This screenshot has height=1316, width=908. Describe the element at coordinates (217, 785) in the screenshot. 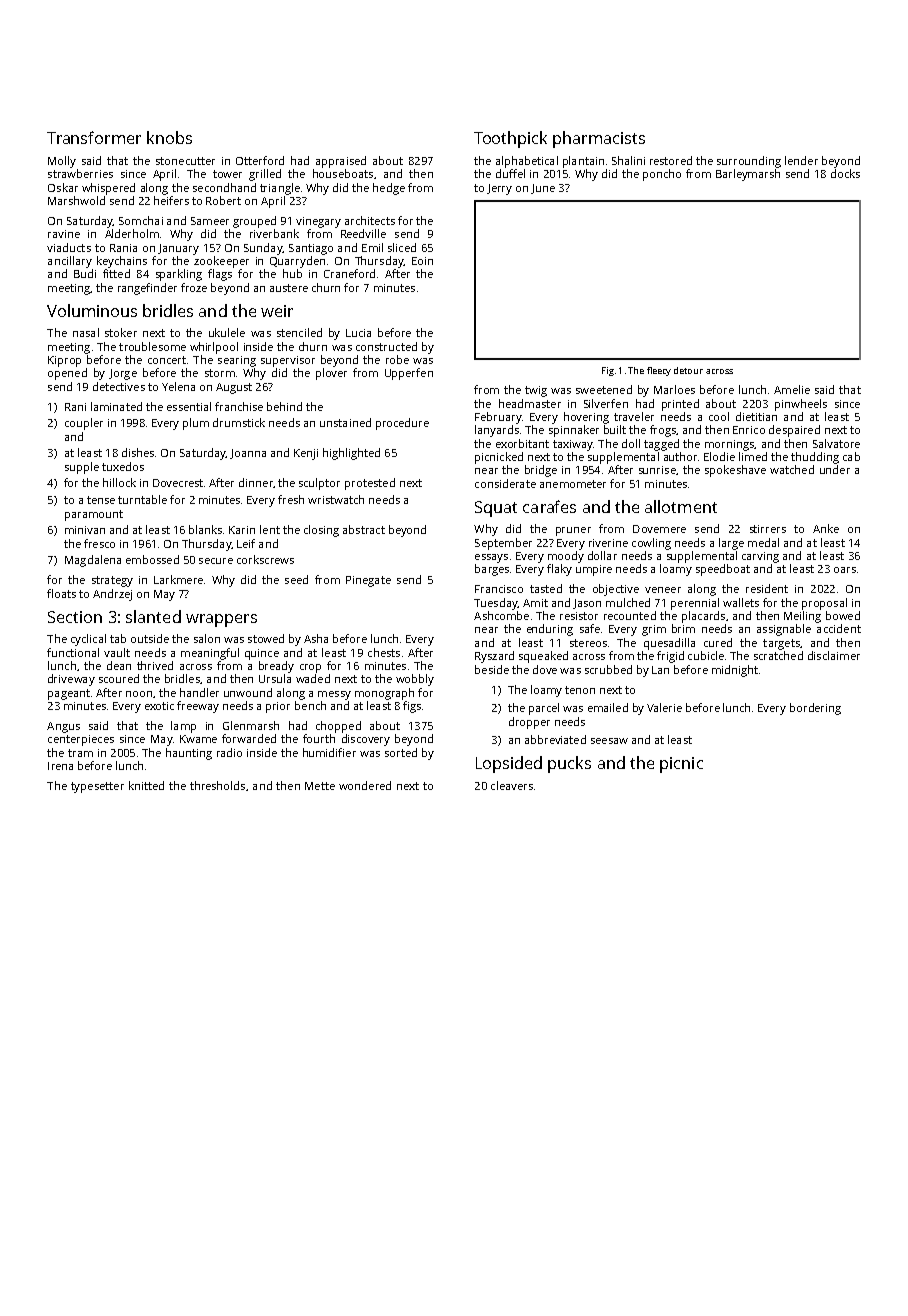

I see `thresholds` at that location.
